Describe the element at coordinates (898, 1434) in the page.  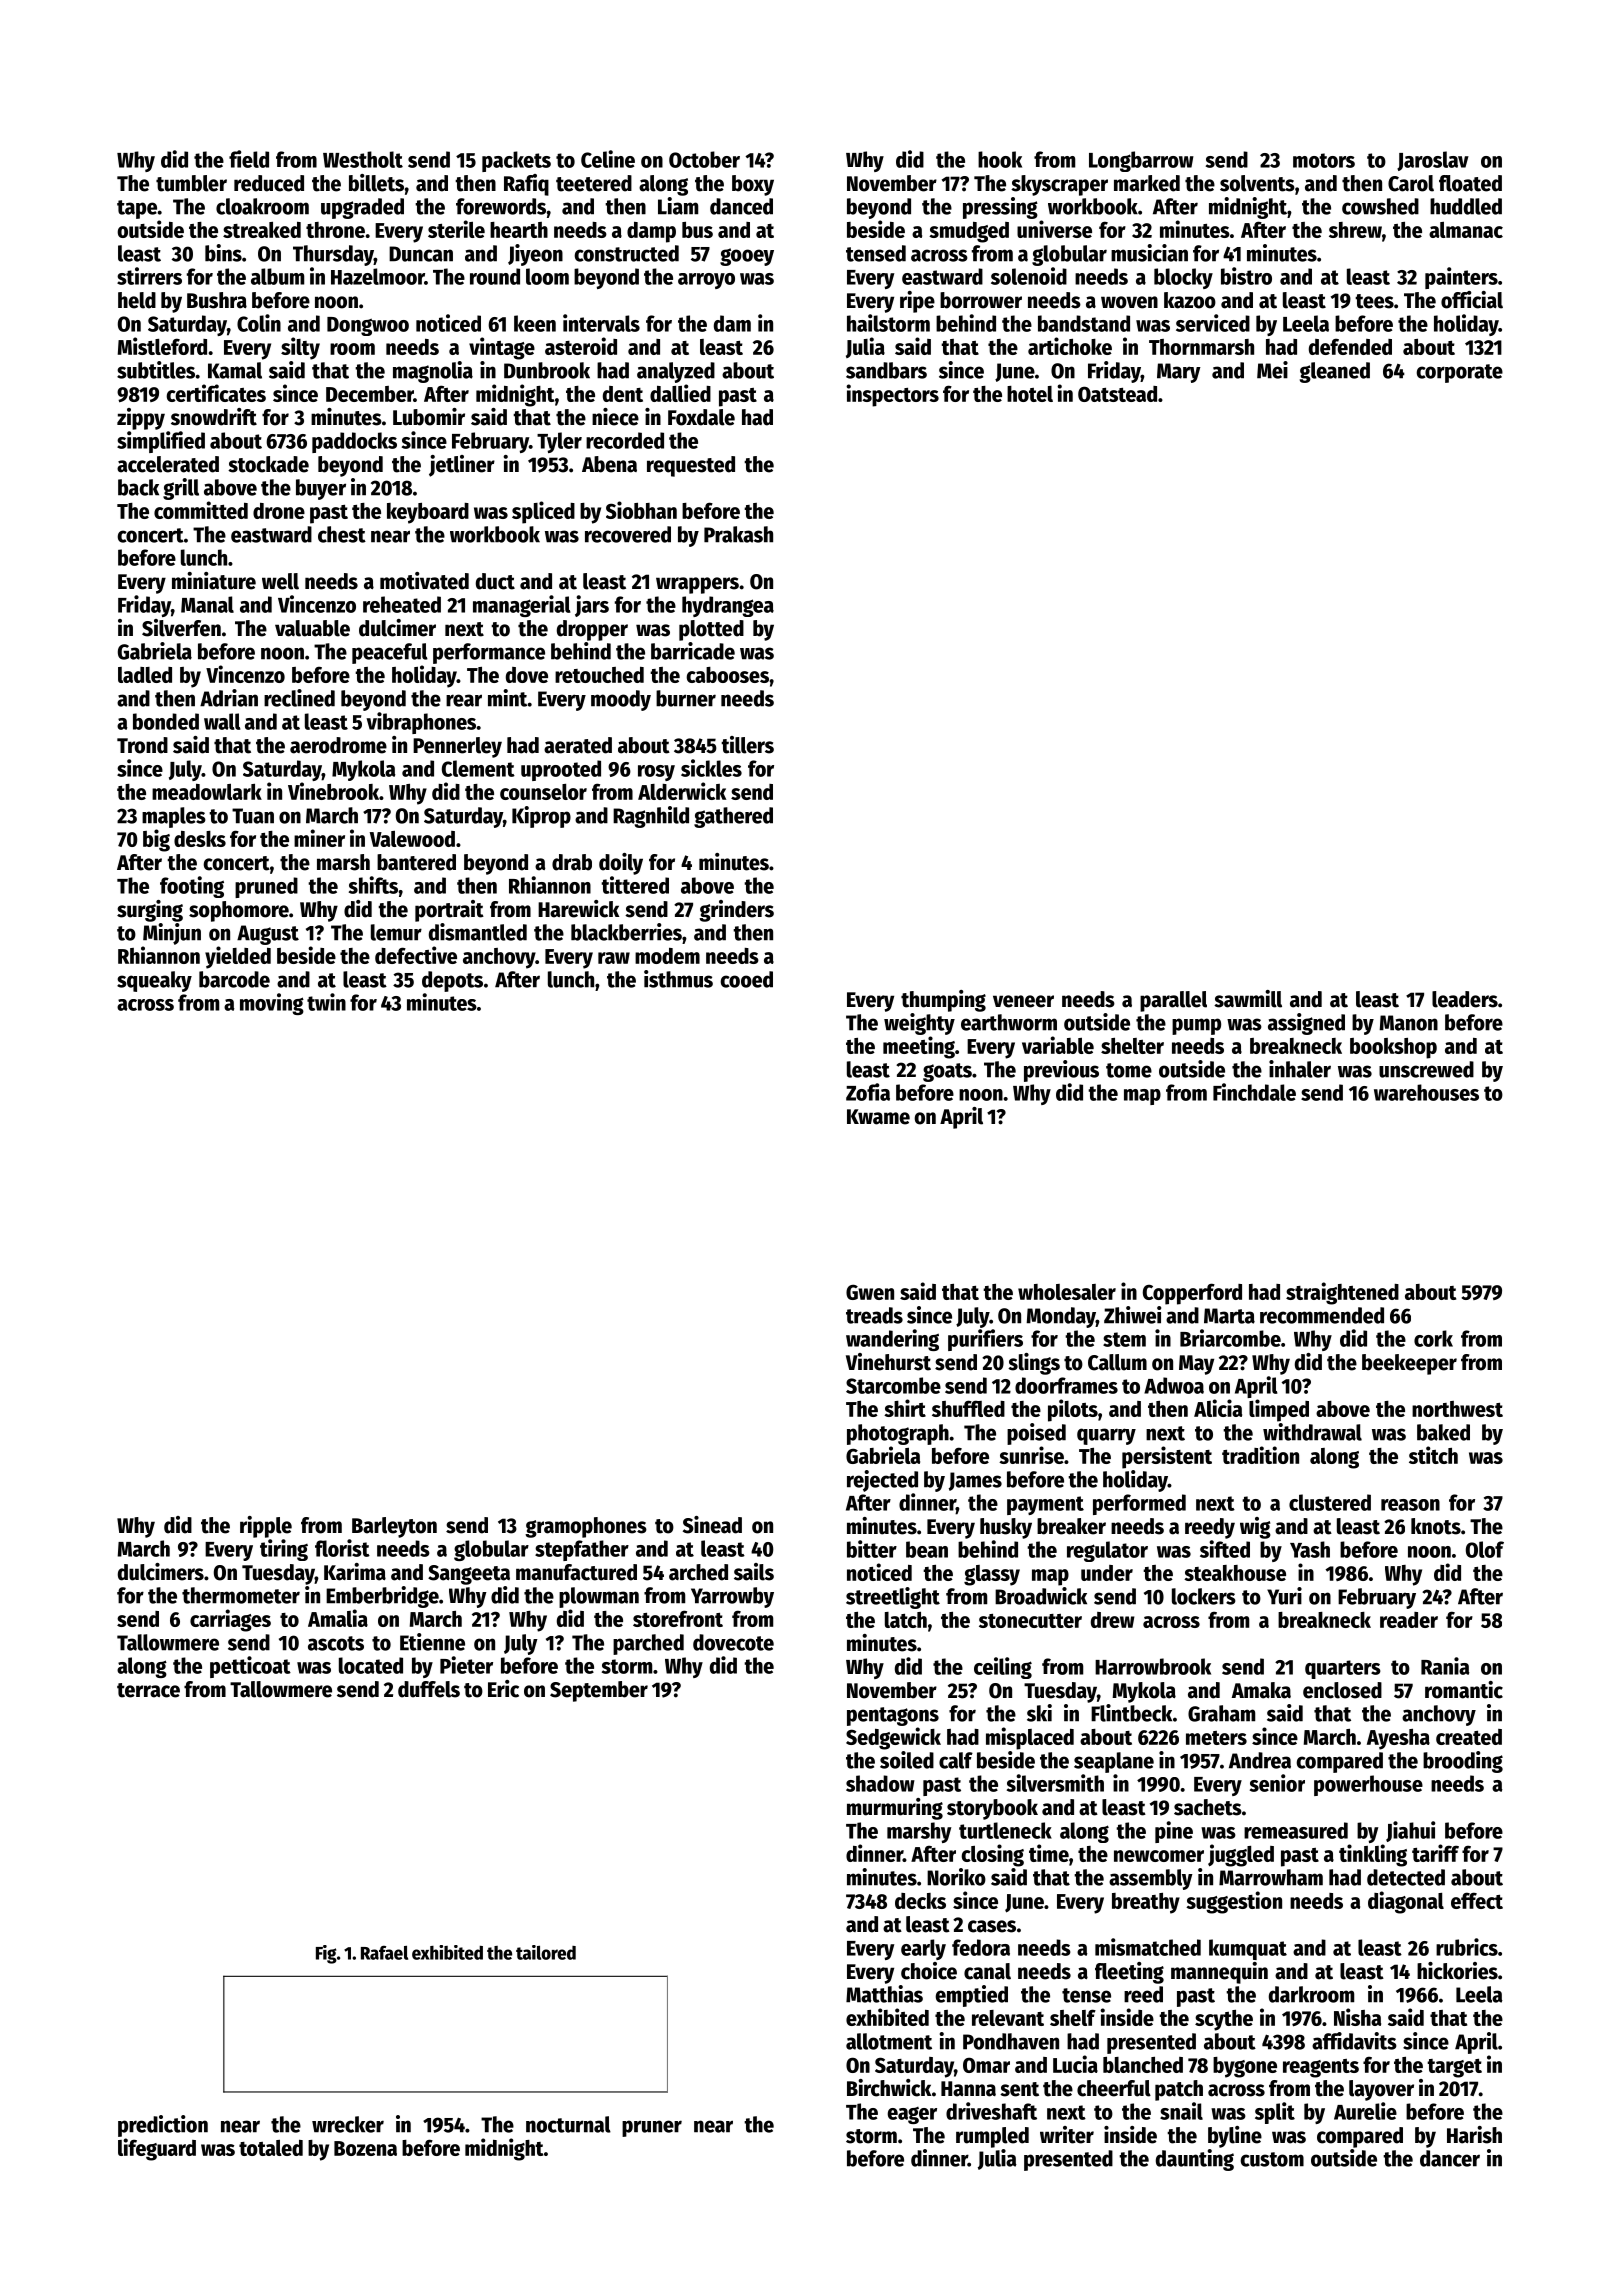
I see `photograph` at that location.
